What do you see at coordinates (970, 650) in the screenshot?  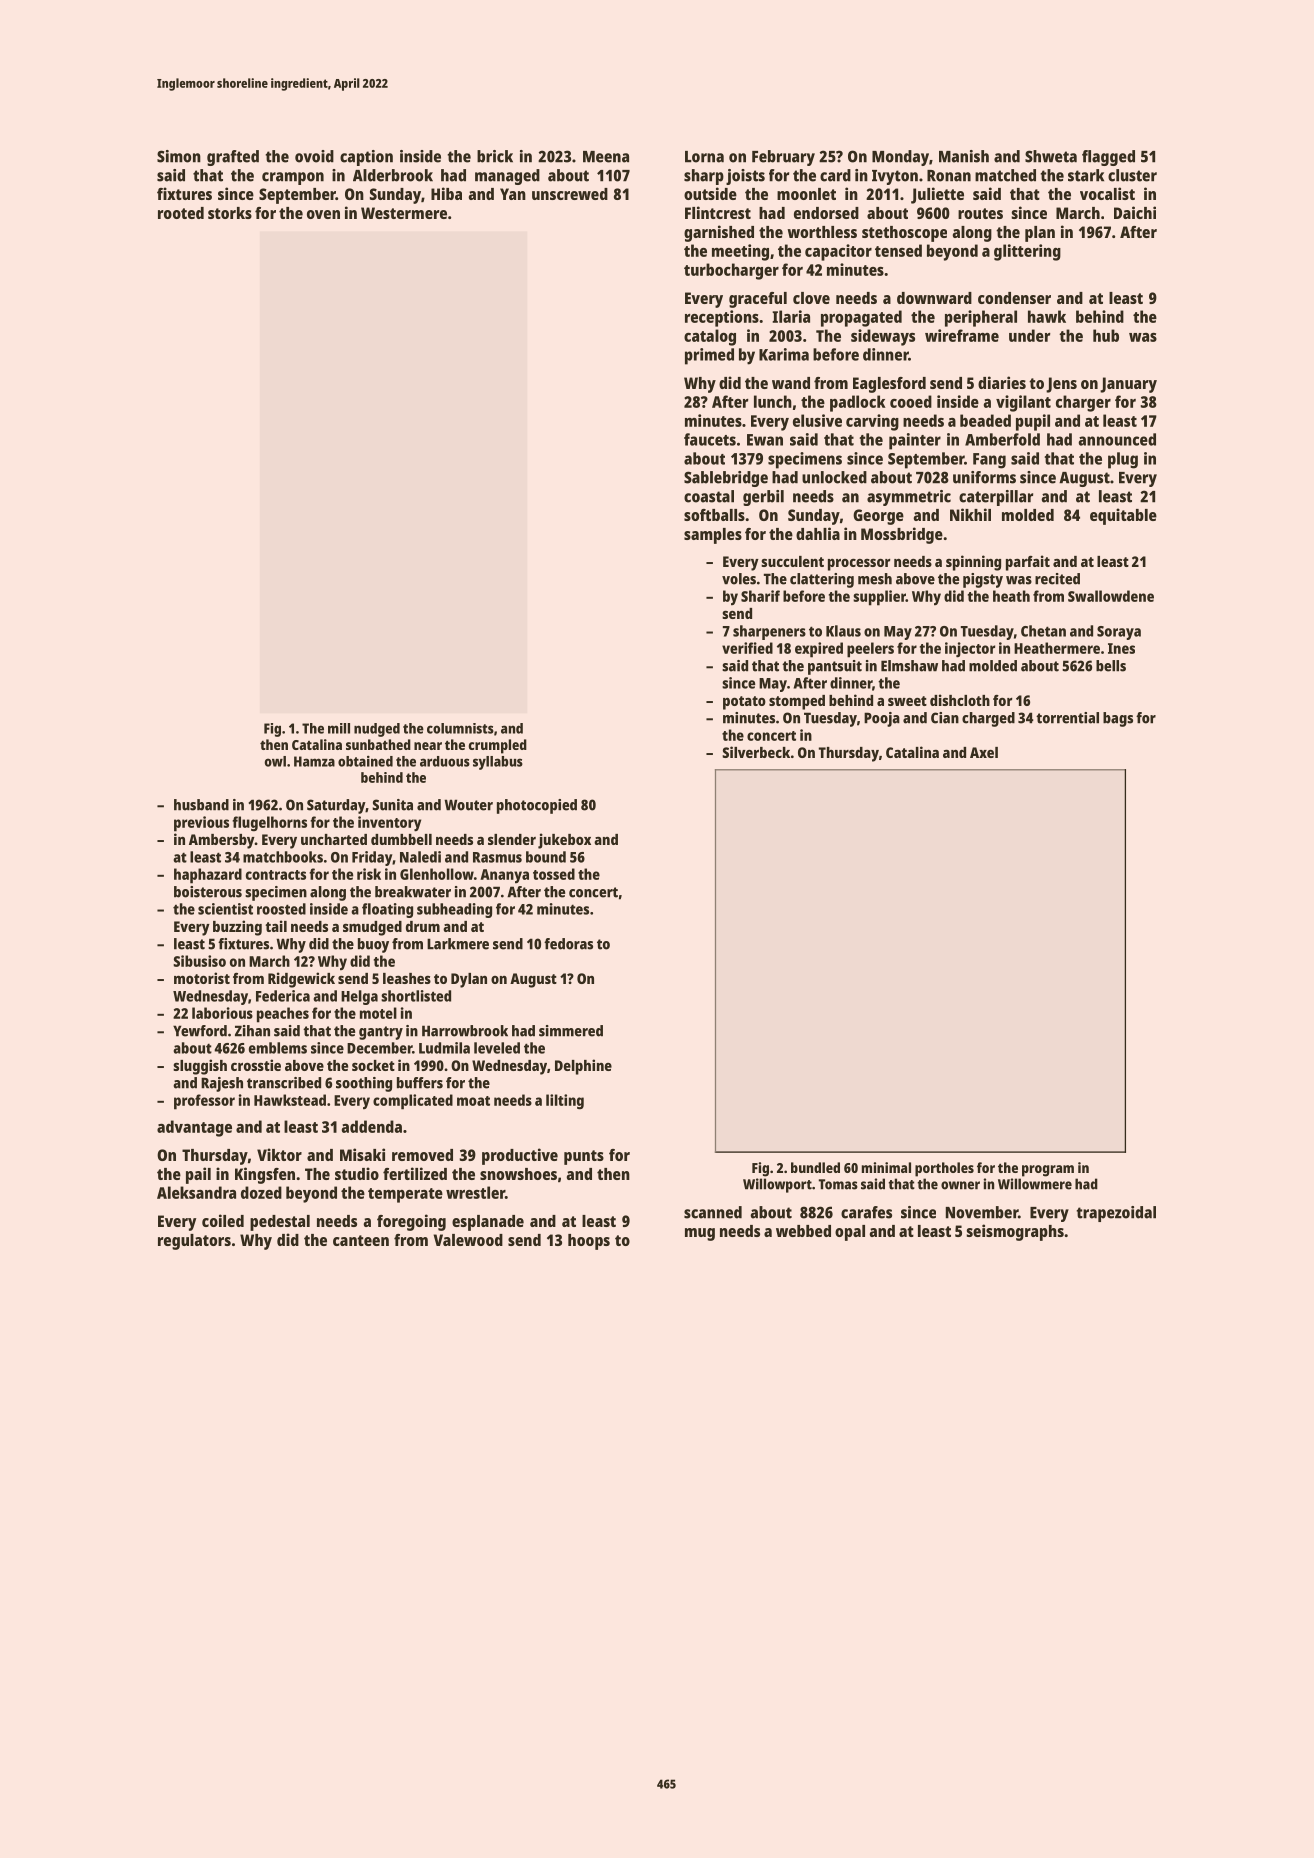 I see `injector` at bounding box center [970, 650].
